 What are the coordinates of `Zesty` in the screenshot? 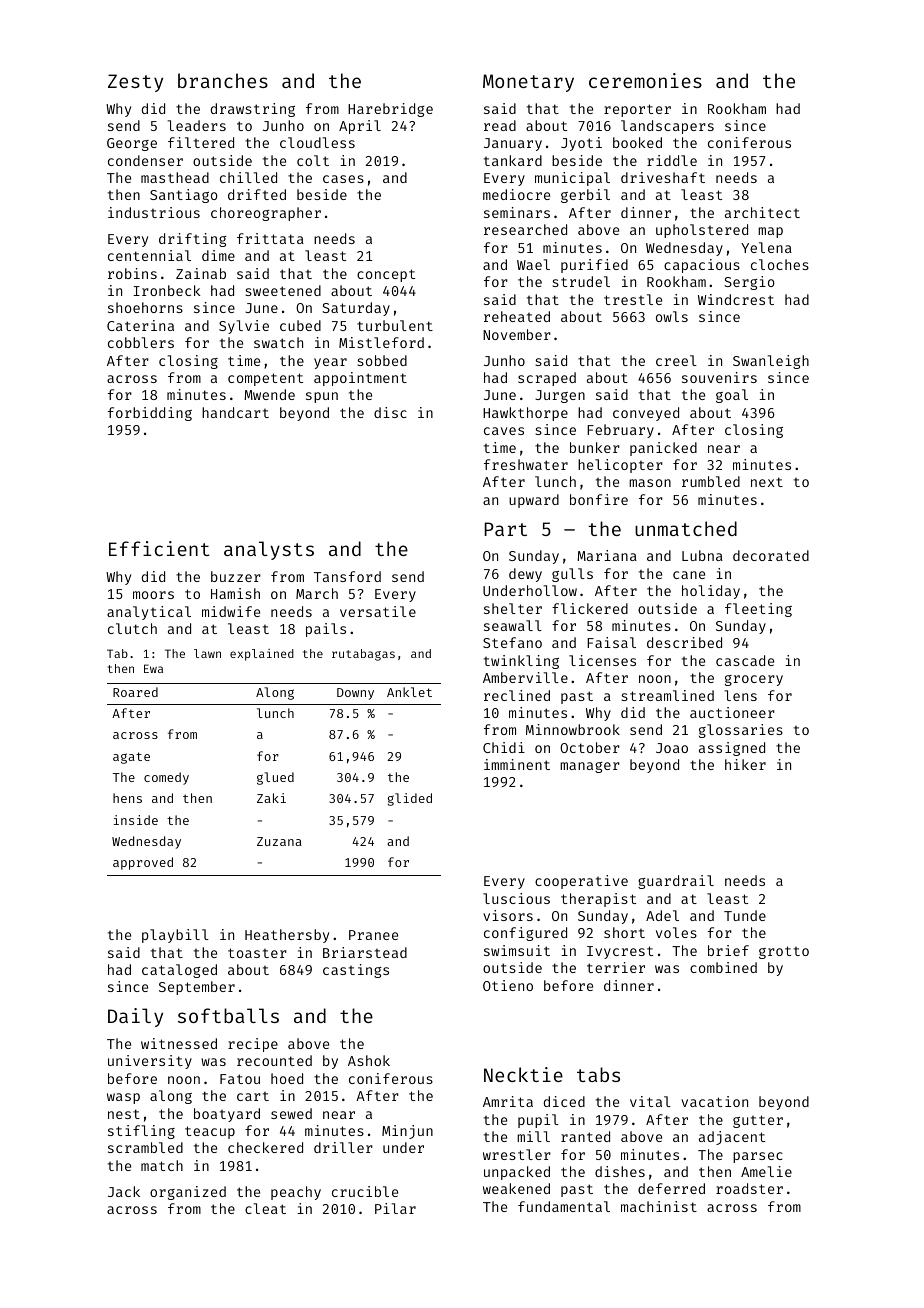 It's located at (135, 83).
